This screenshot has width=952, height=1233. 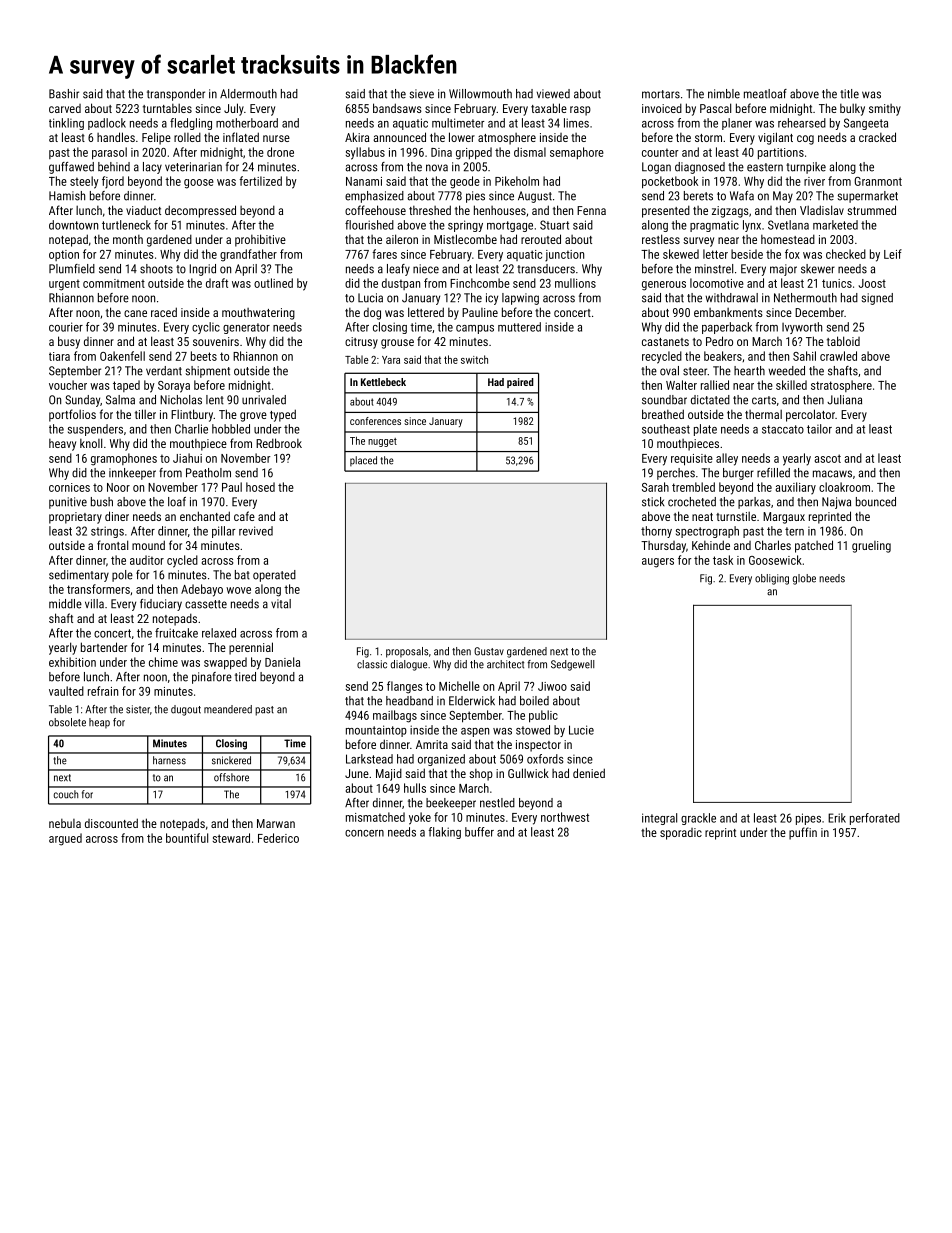 What do you see at coordinates (681, 834) in the screenshot?
I see `sporadic` at bounding box center [681, 834].
